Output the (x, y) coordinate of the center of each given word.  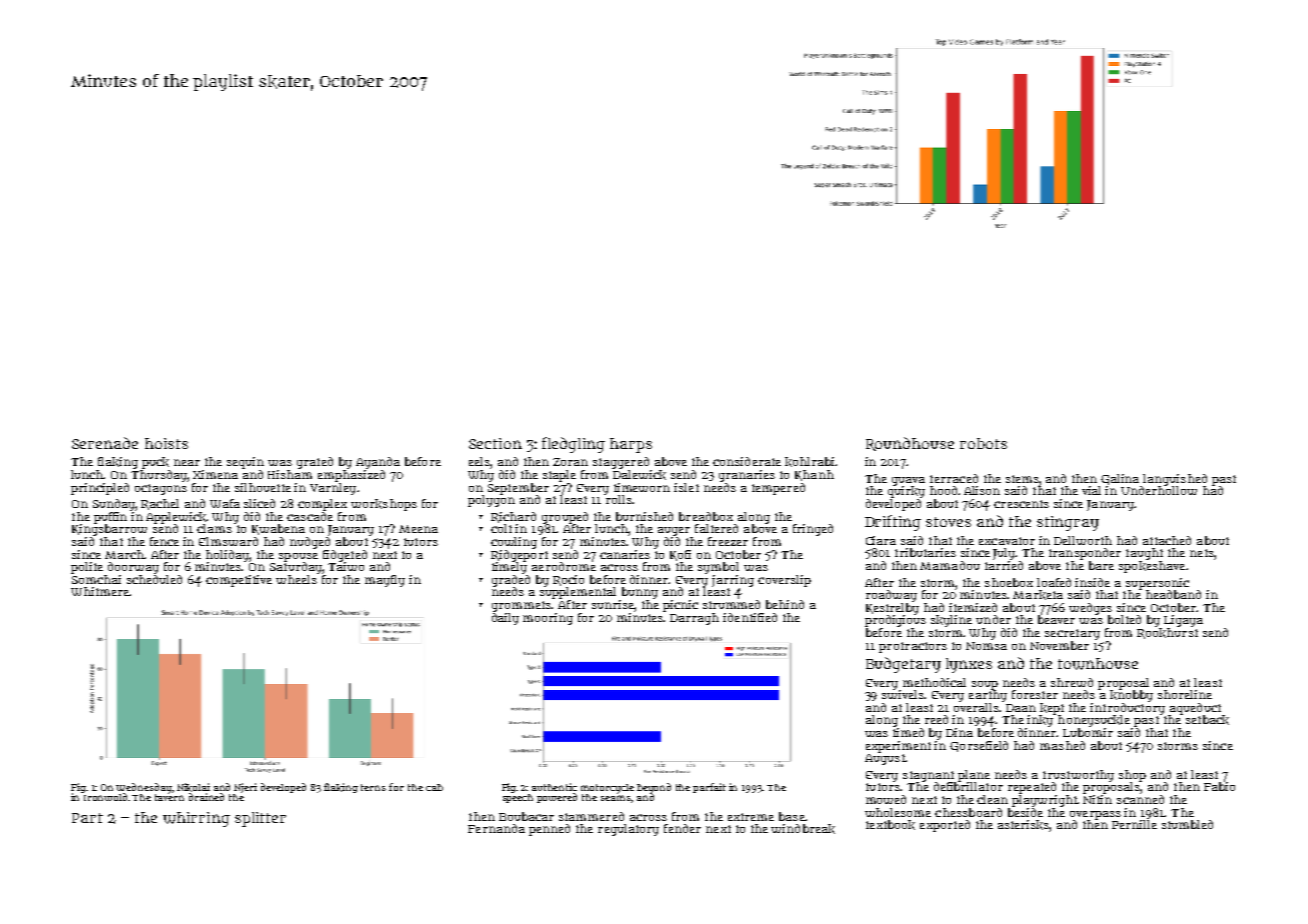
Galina (1120, 479)
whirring (196, 819)
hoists (166, 443)
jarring (733, 581)
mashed (1062, 745)
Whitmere (100, 591)
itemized (973, 607)
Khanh (814, 475)
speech (518, 798)
